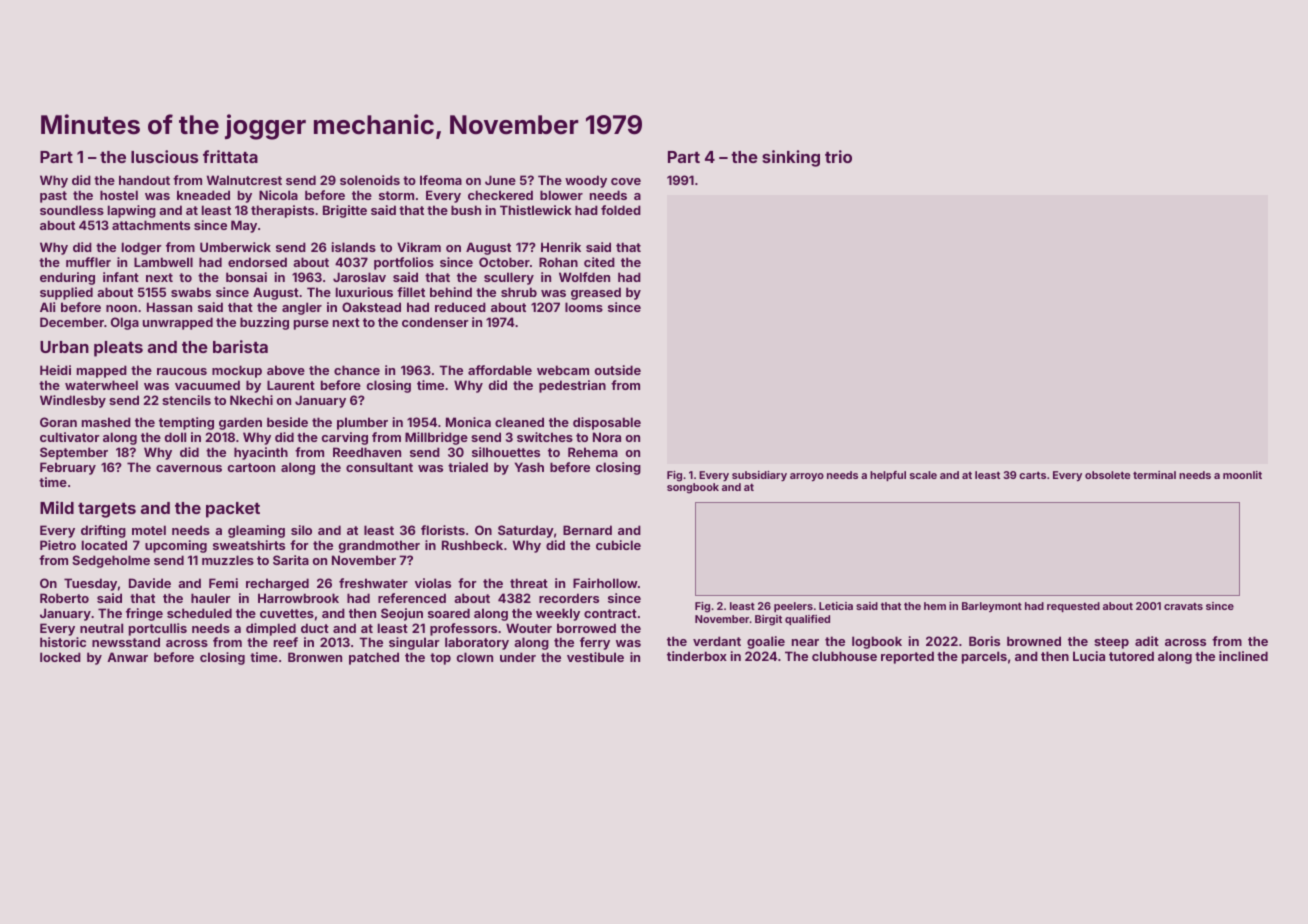 This screenshot has height=924, width=1308. Describe the element at coordinates (607, 423) in the screenshot. I see `disposable` at that location.
